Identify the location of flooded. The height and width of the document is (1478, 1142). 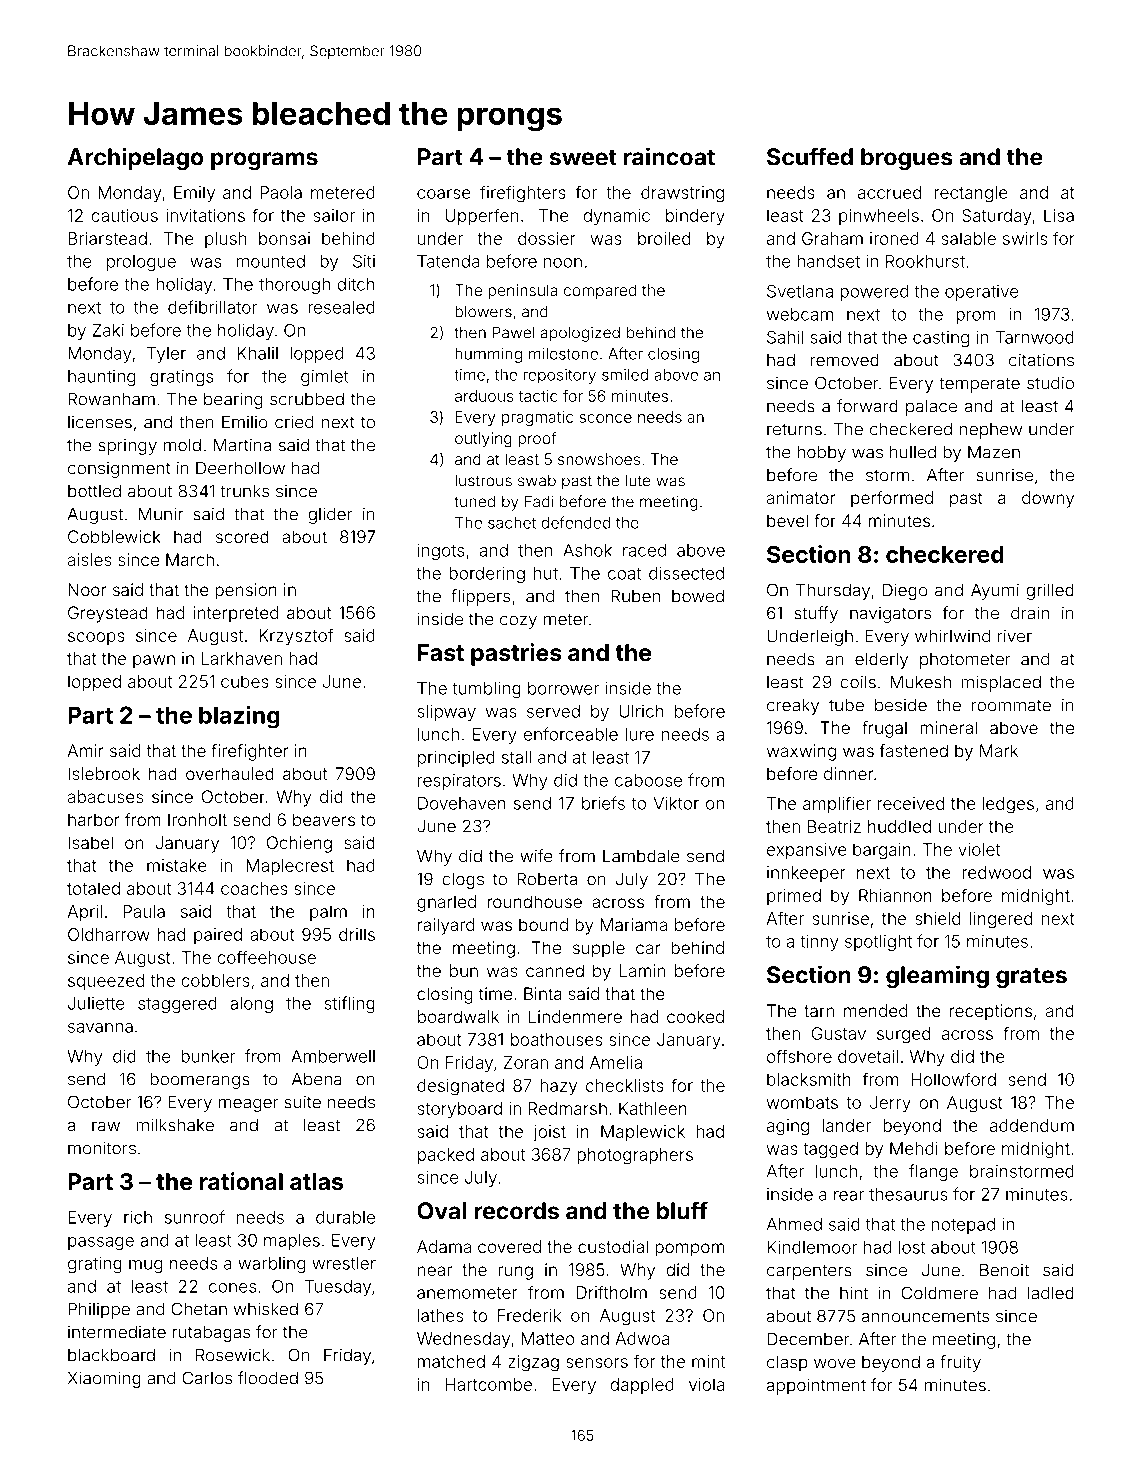
(268, 1378).
